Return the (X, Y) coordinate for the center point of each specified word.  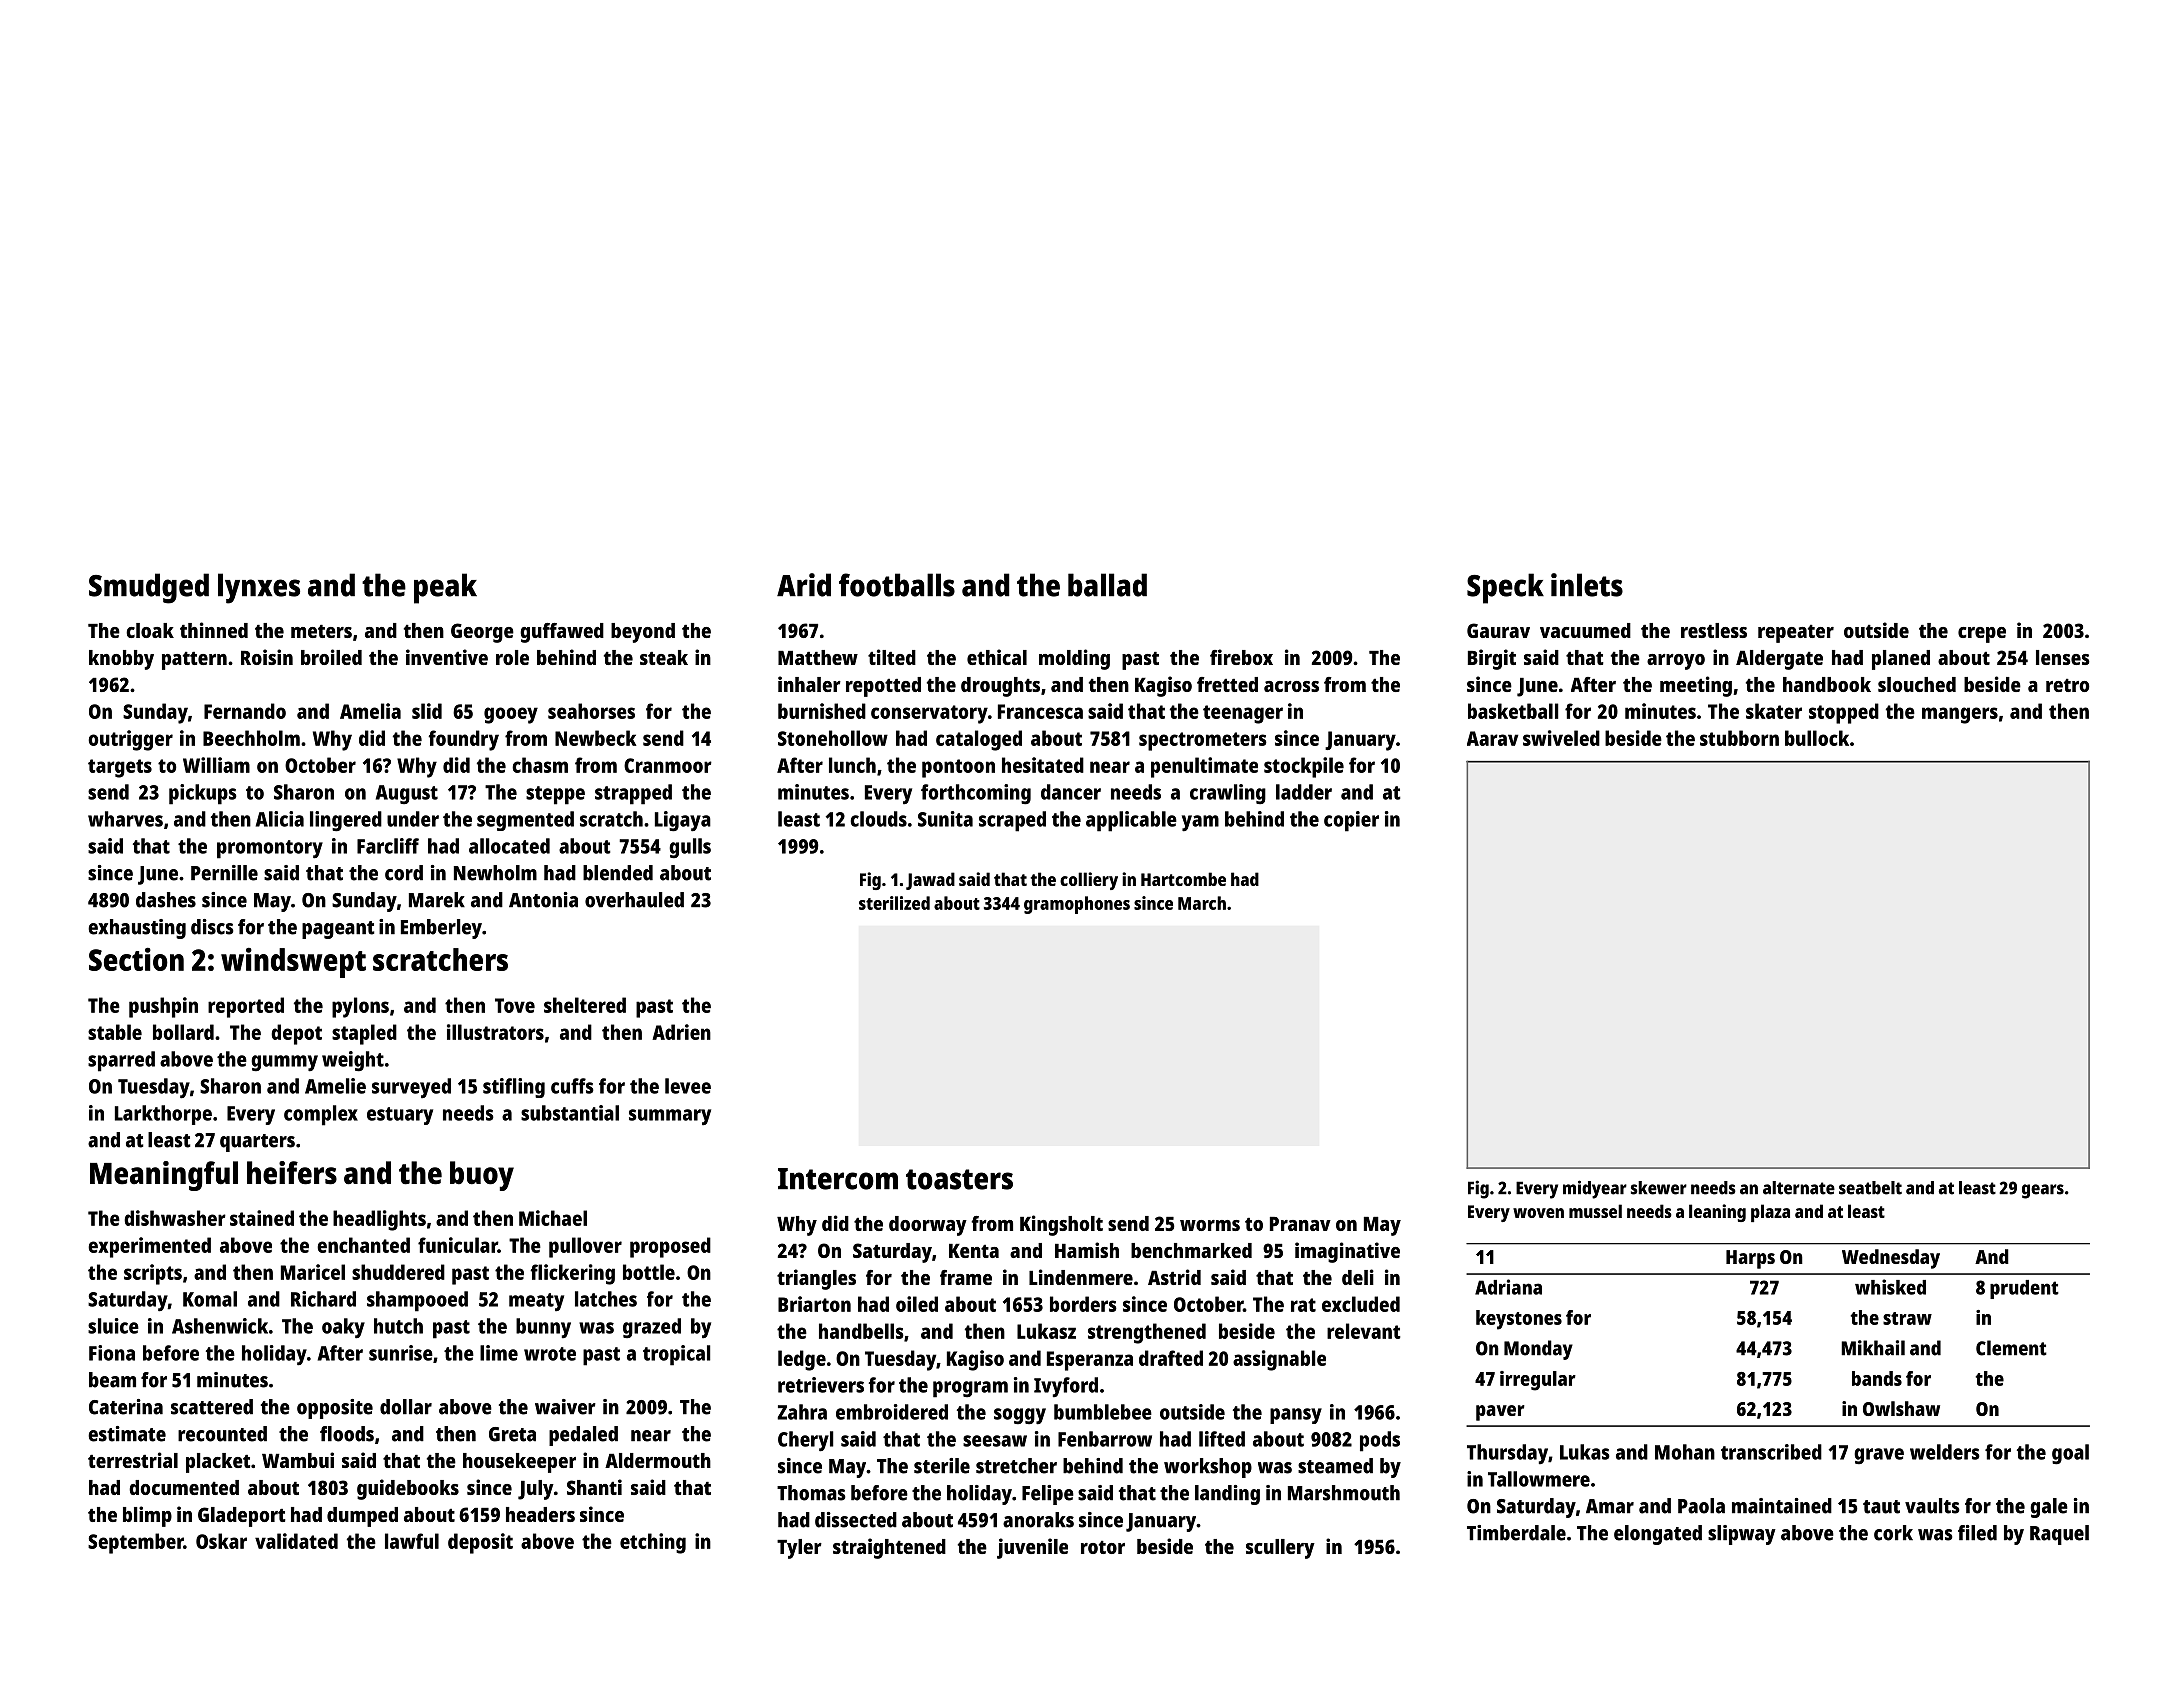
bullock (1817, 738)
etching (653, 1543)
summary (670, 1117)
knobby (121, 660)
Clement (2011, 1348)
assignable (1279, 1360)
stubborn (1739, 738)
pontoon (958, 768)
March (1202, 903)
